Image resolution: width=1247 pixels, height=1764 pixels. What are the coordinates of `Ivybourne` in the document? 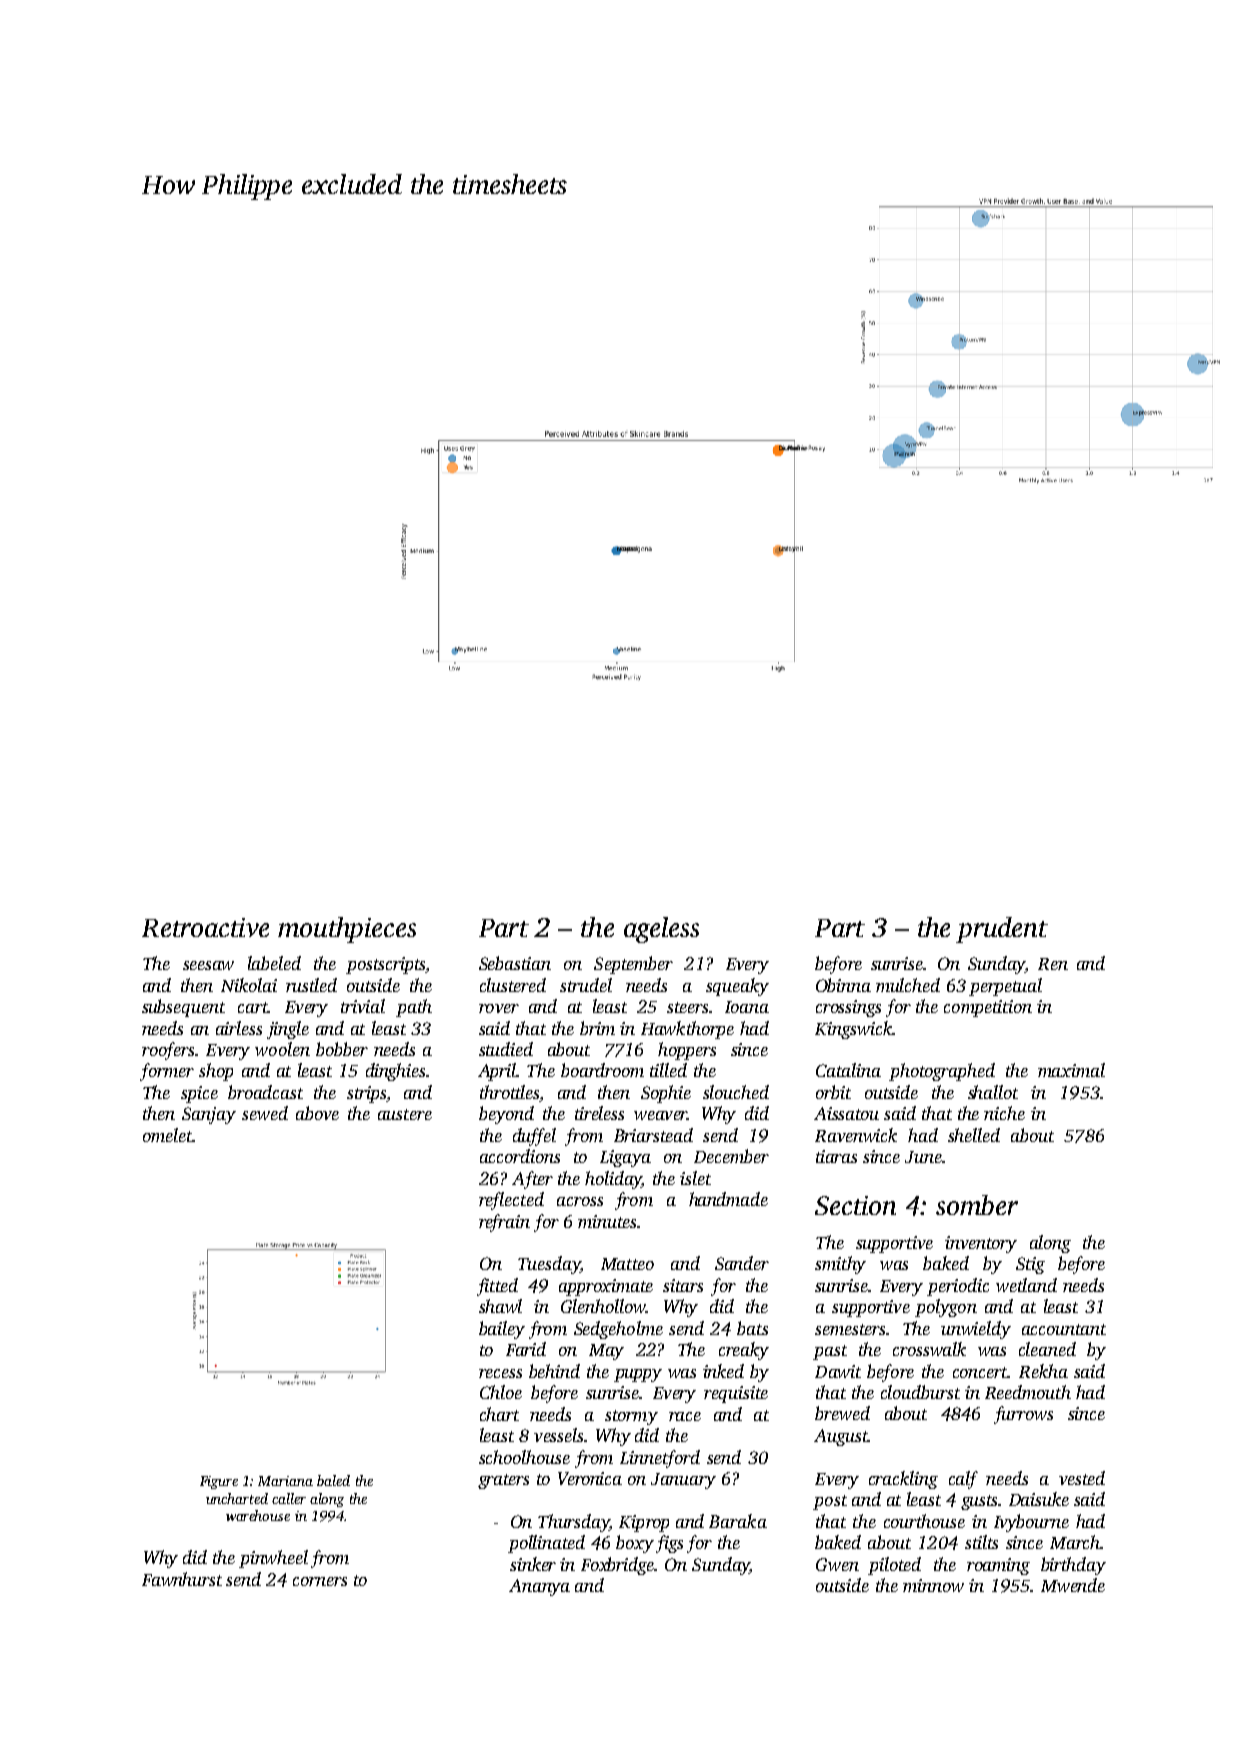 It's located at (1031, 1523).
